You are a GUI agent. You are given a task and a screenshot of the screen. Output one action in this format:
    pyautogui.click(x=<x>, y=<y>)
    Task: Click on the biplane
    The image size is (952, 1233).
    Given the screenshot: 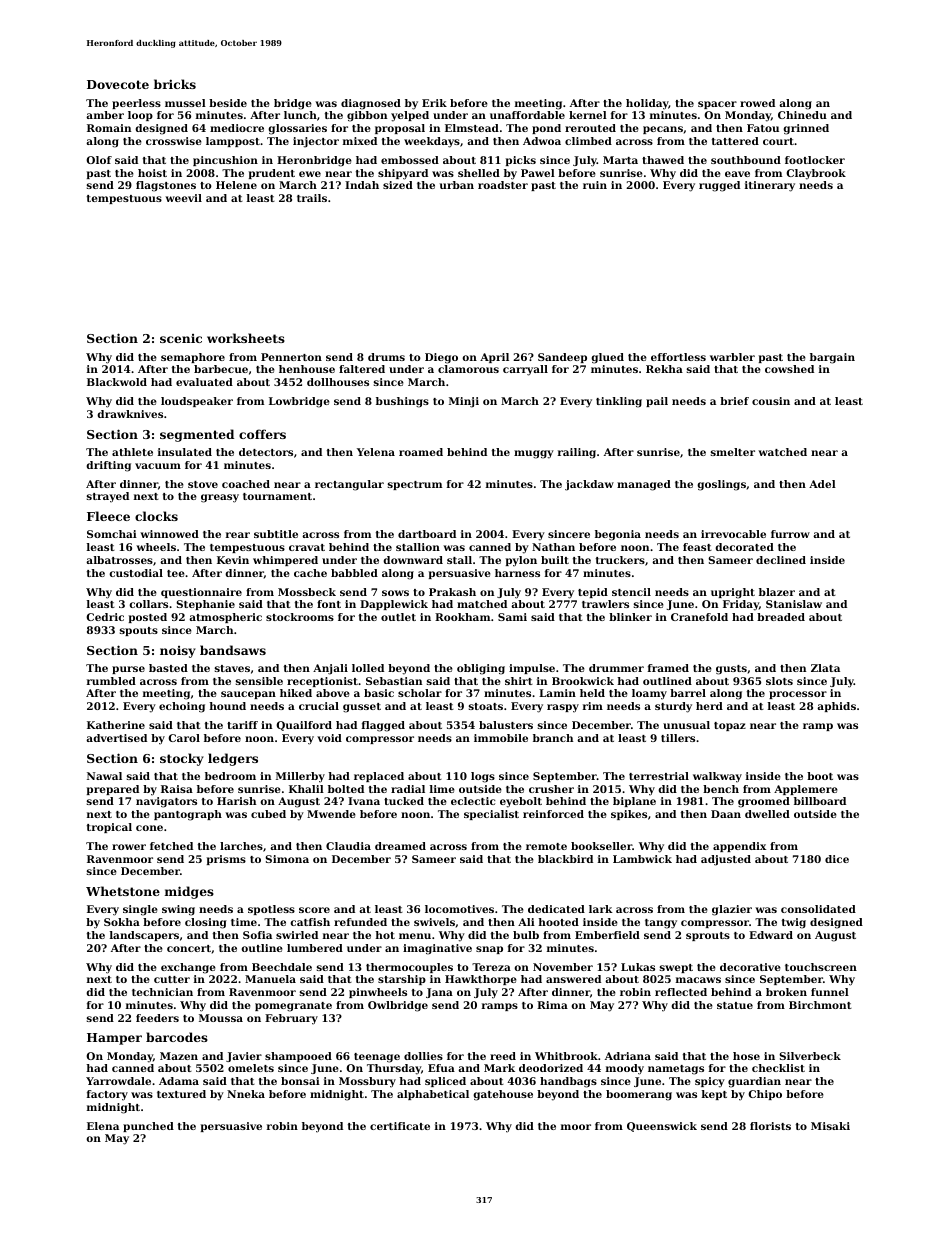 What is the action you would take?
    pyautogui.click(x=634, y=802)
